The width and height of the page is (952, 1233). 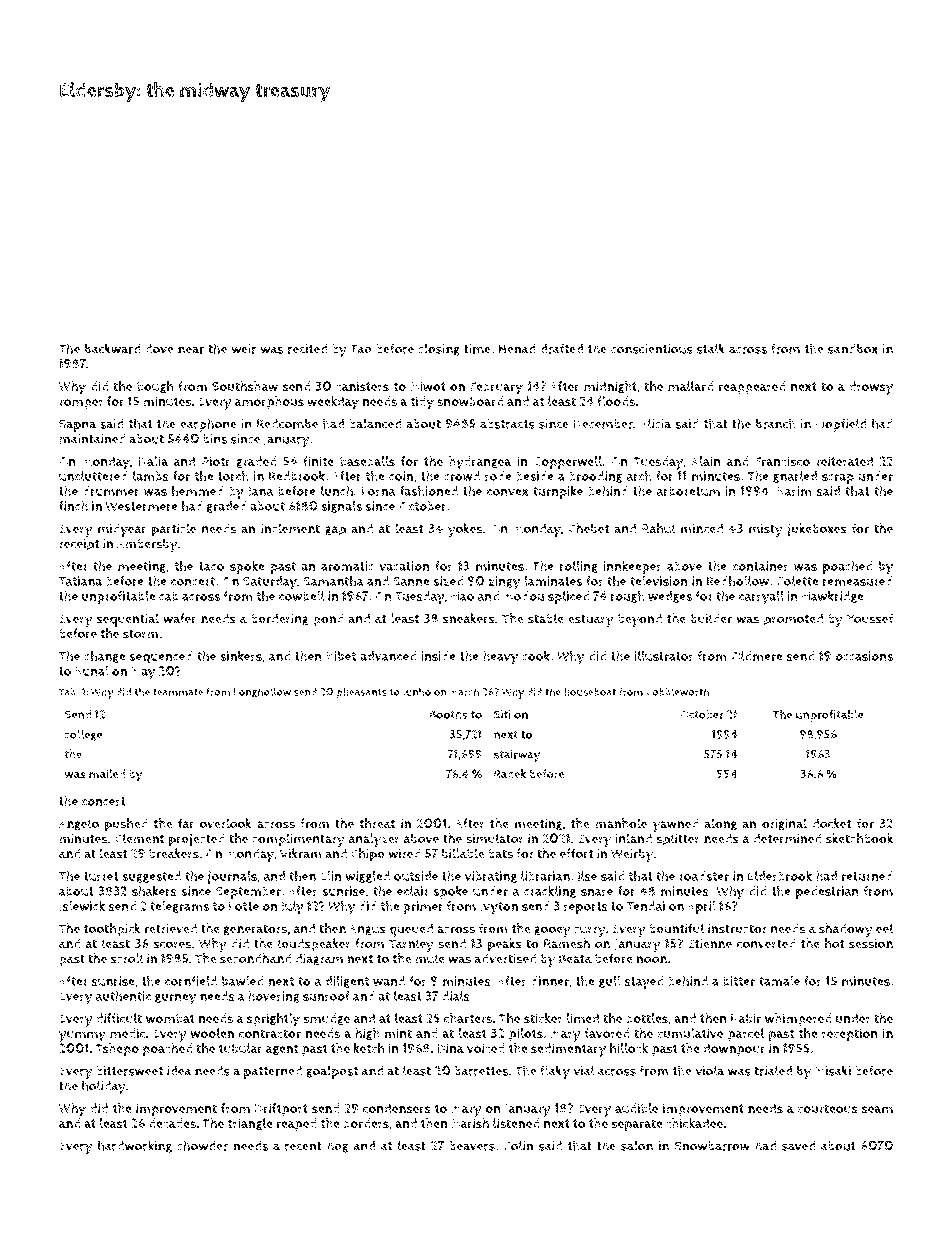 What do you see at coordinates (871, 388) in the page?
I see `drowsy` at bounding box center [871, 388].
